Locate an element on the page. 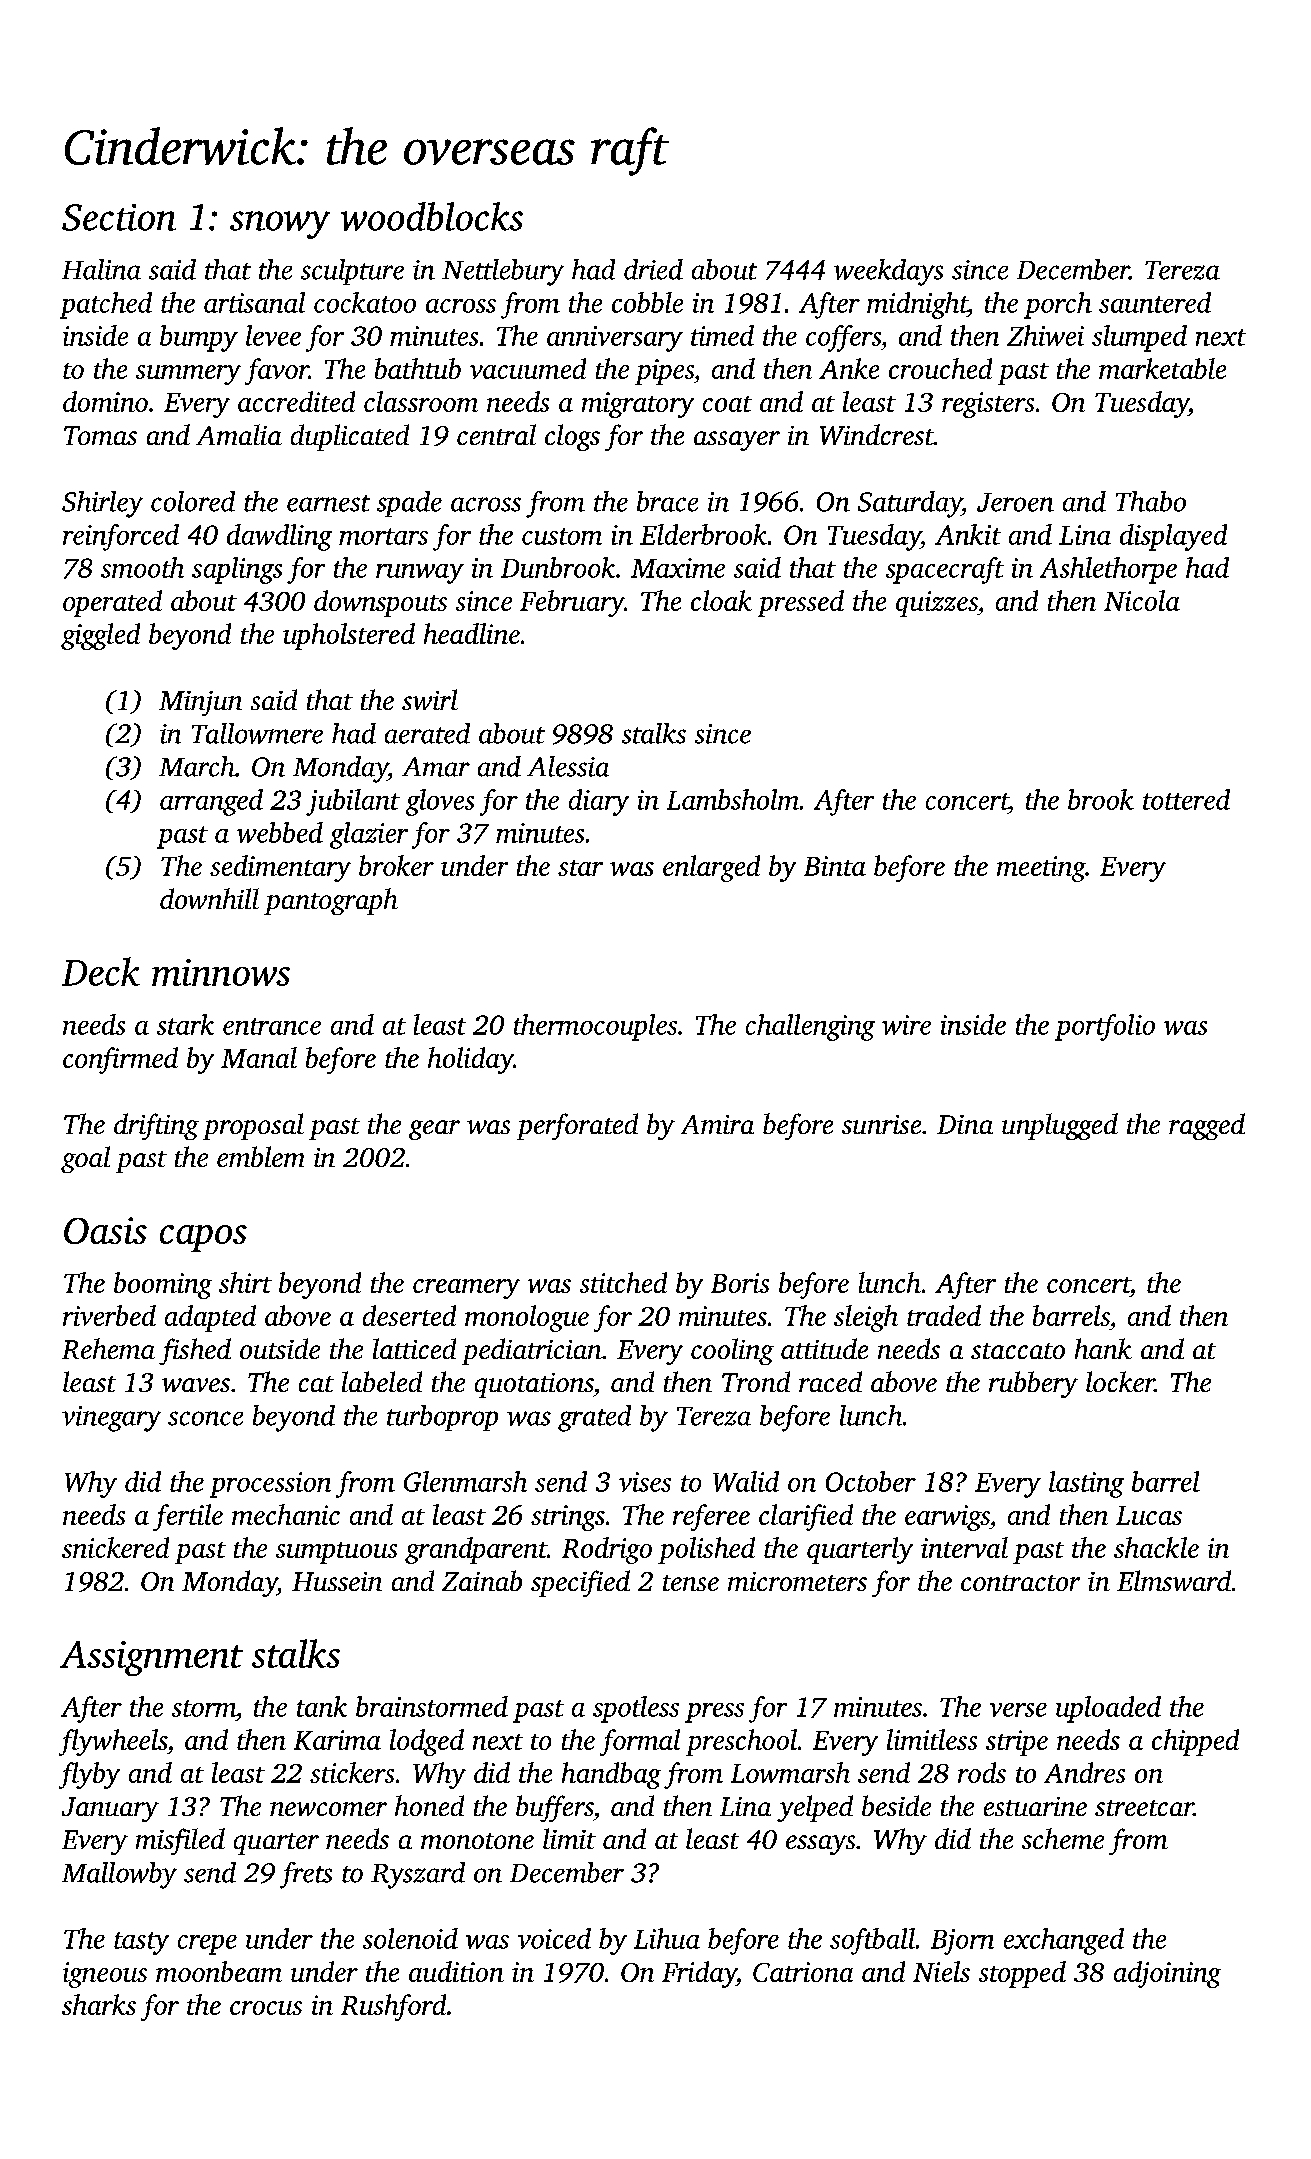 The image size is (1311, 2159). mechanic is located at coordinates (286, 1514).
